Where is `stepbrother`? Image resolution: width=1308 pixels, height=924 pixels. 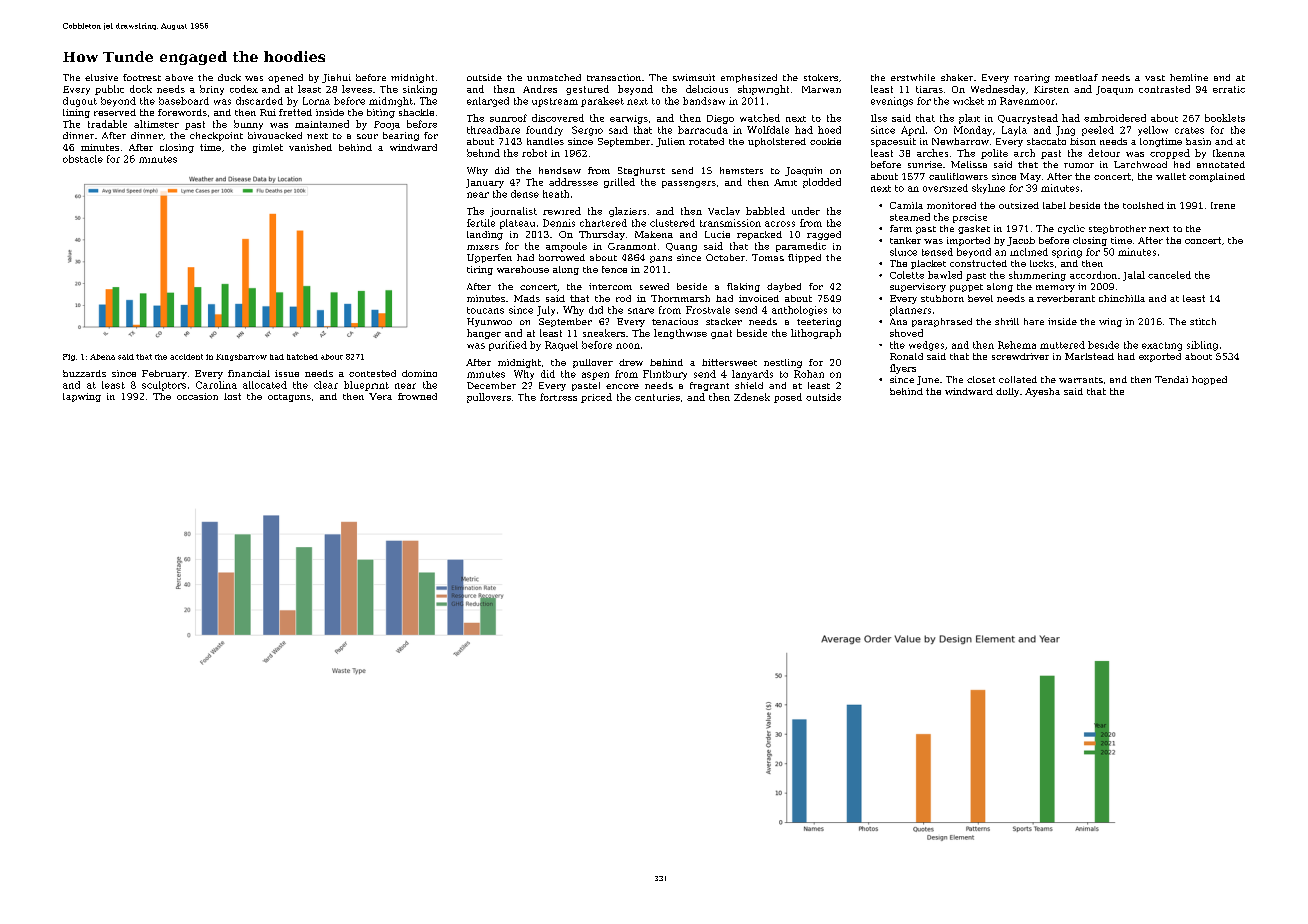
stepbrother is located at coordinates (1117, 229).
